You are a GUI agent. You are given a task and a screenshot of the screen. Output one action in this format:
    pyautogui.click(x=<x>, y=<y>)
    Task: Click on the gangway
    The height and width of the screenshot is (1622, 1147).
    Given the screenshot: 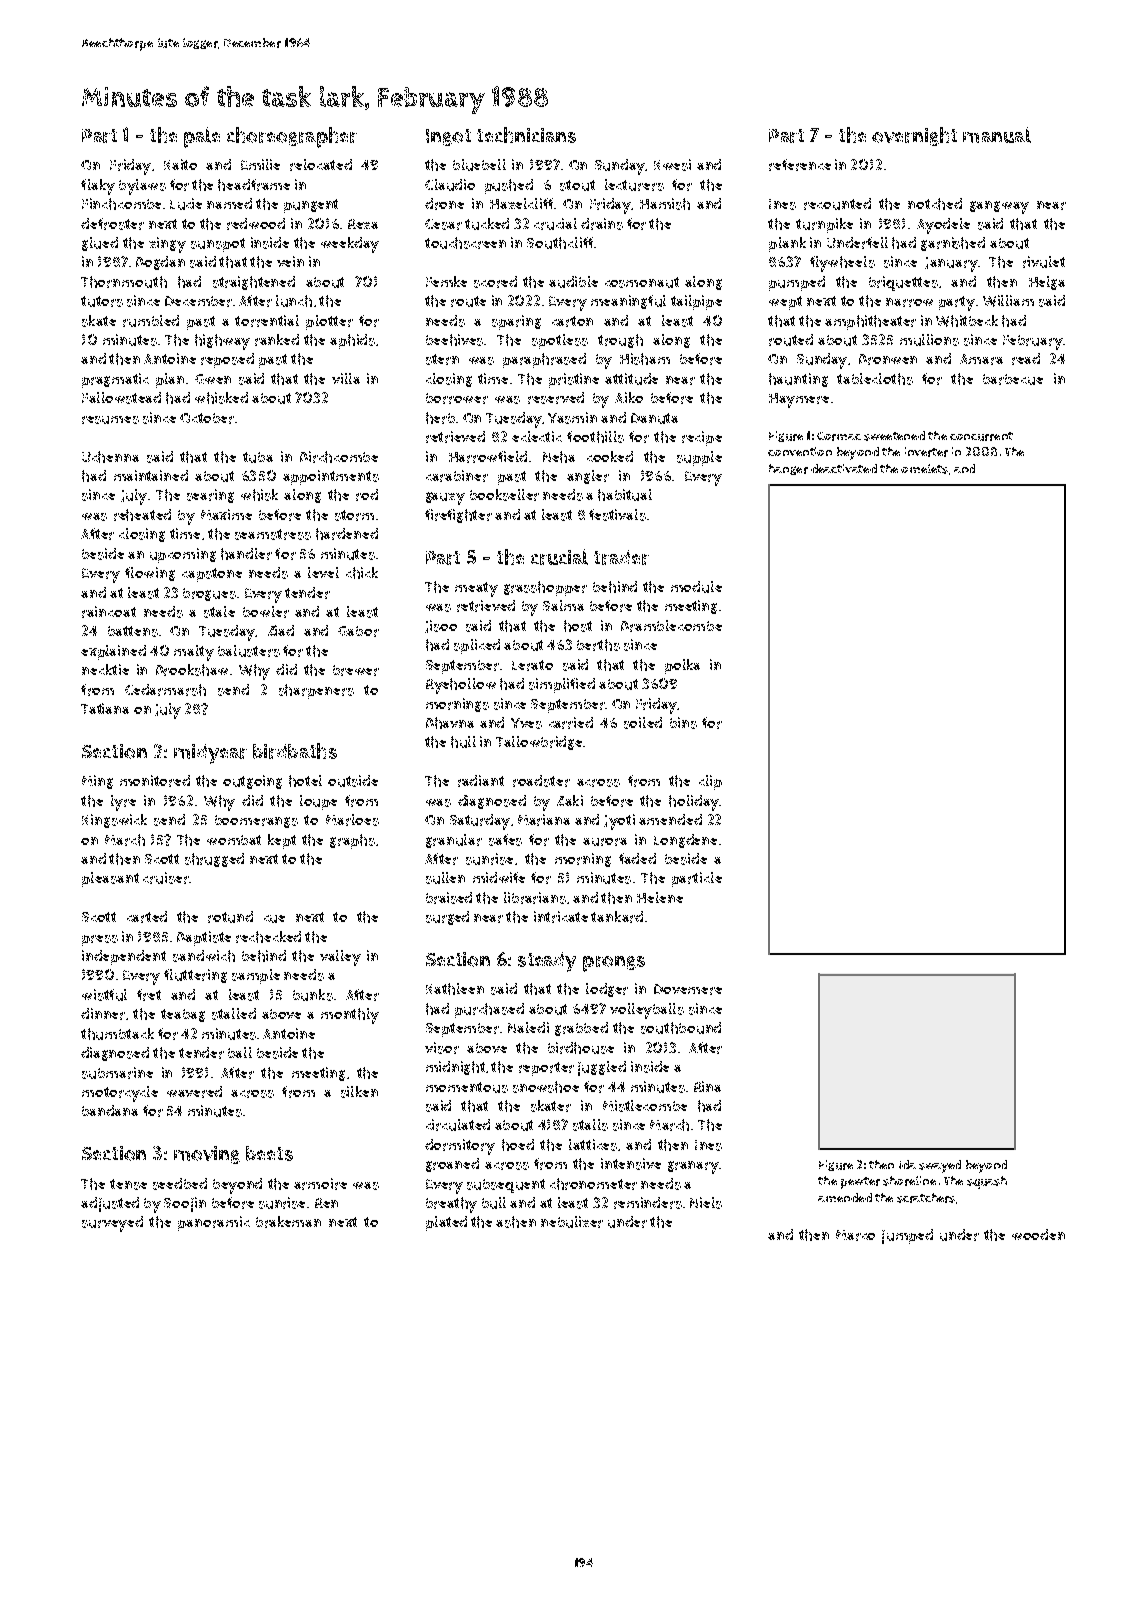 What is the action you would take?
    pyautogui.click(x=999, y=207)
